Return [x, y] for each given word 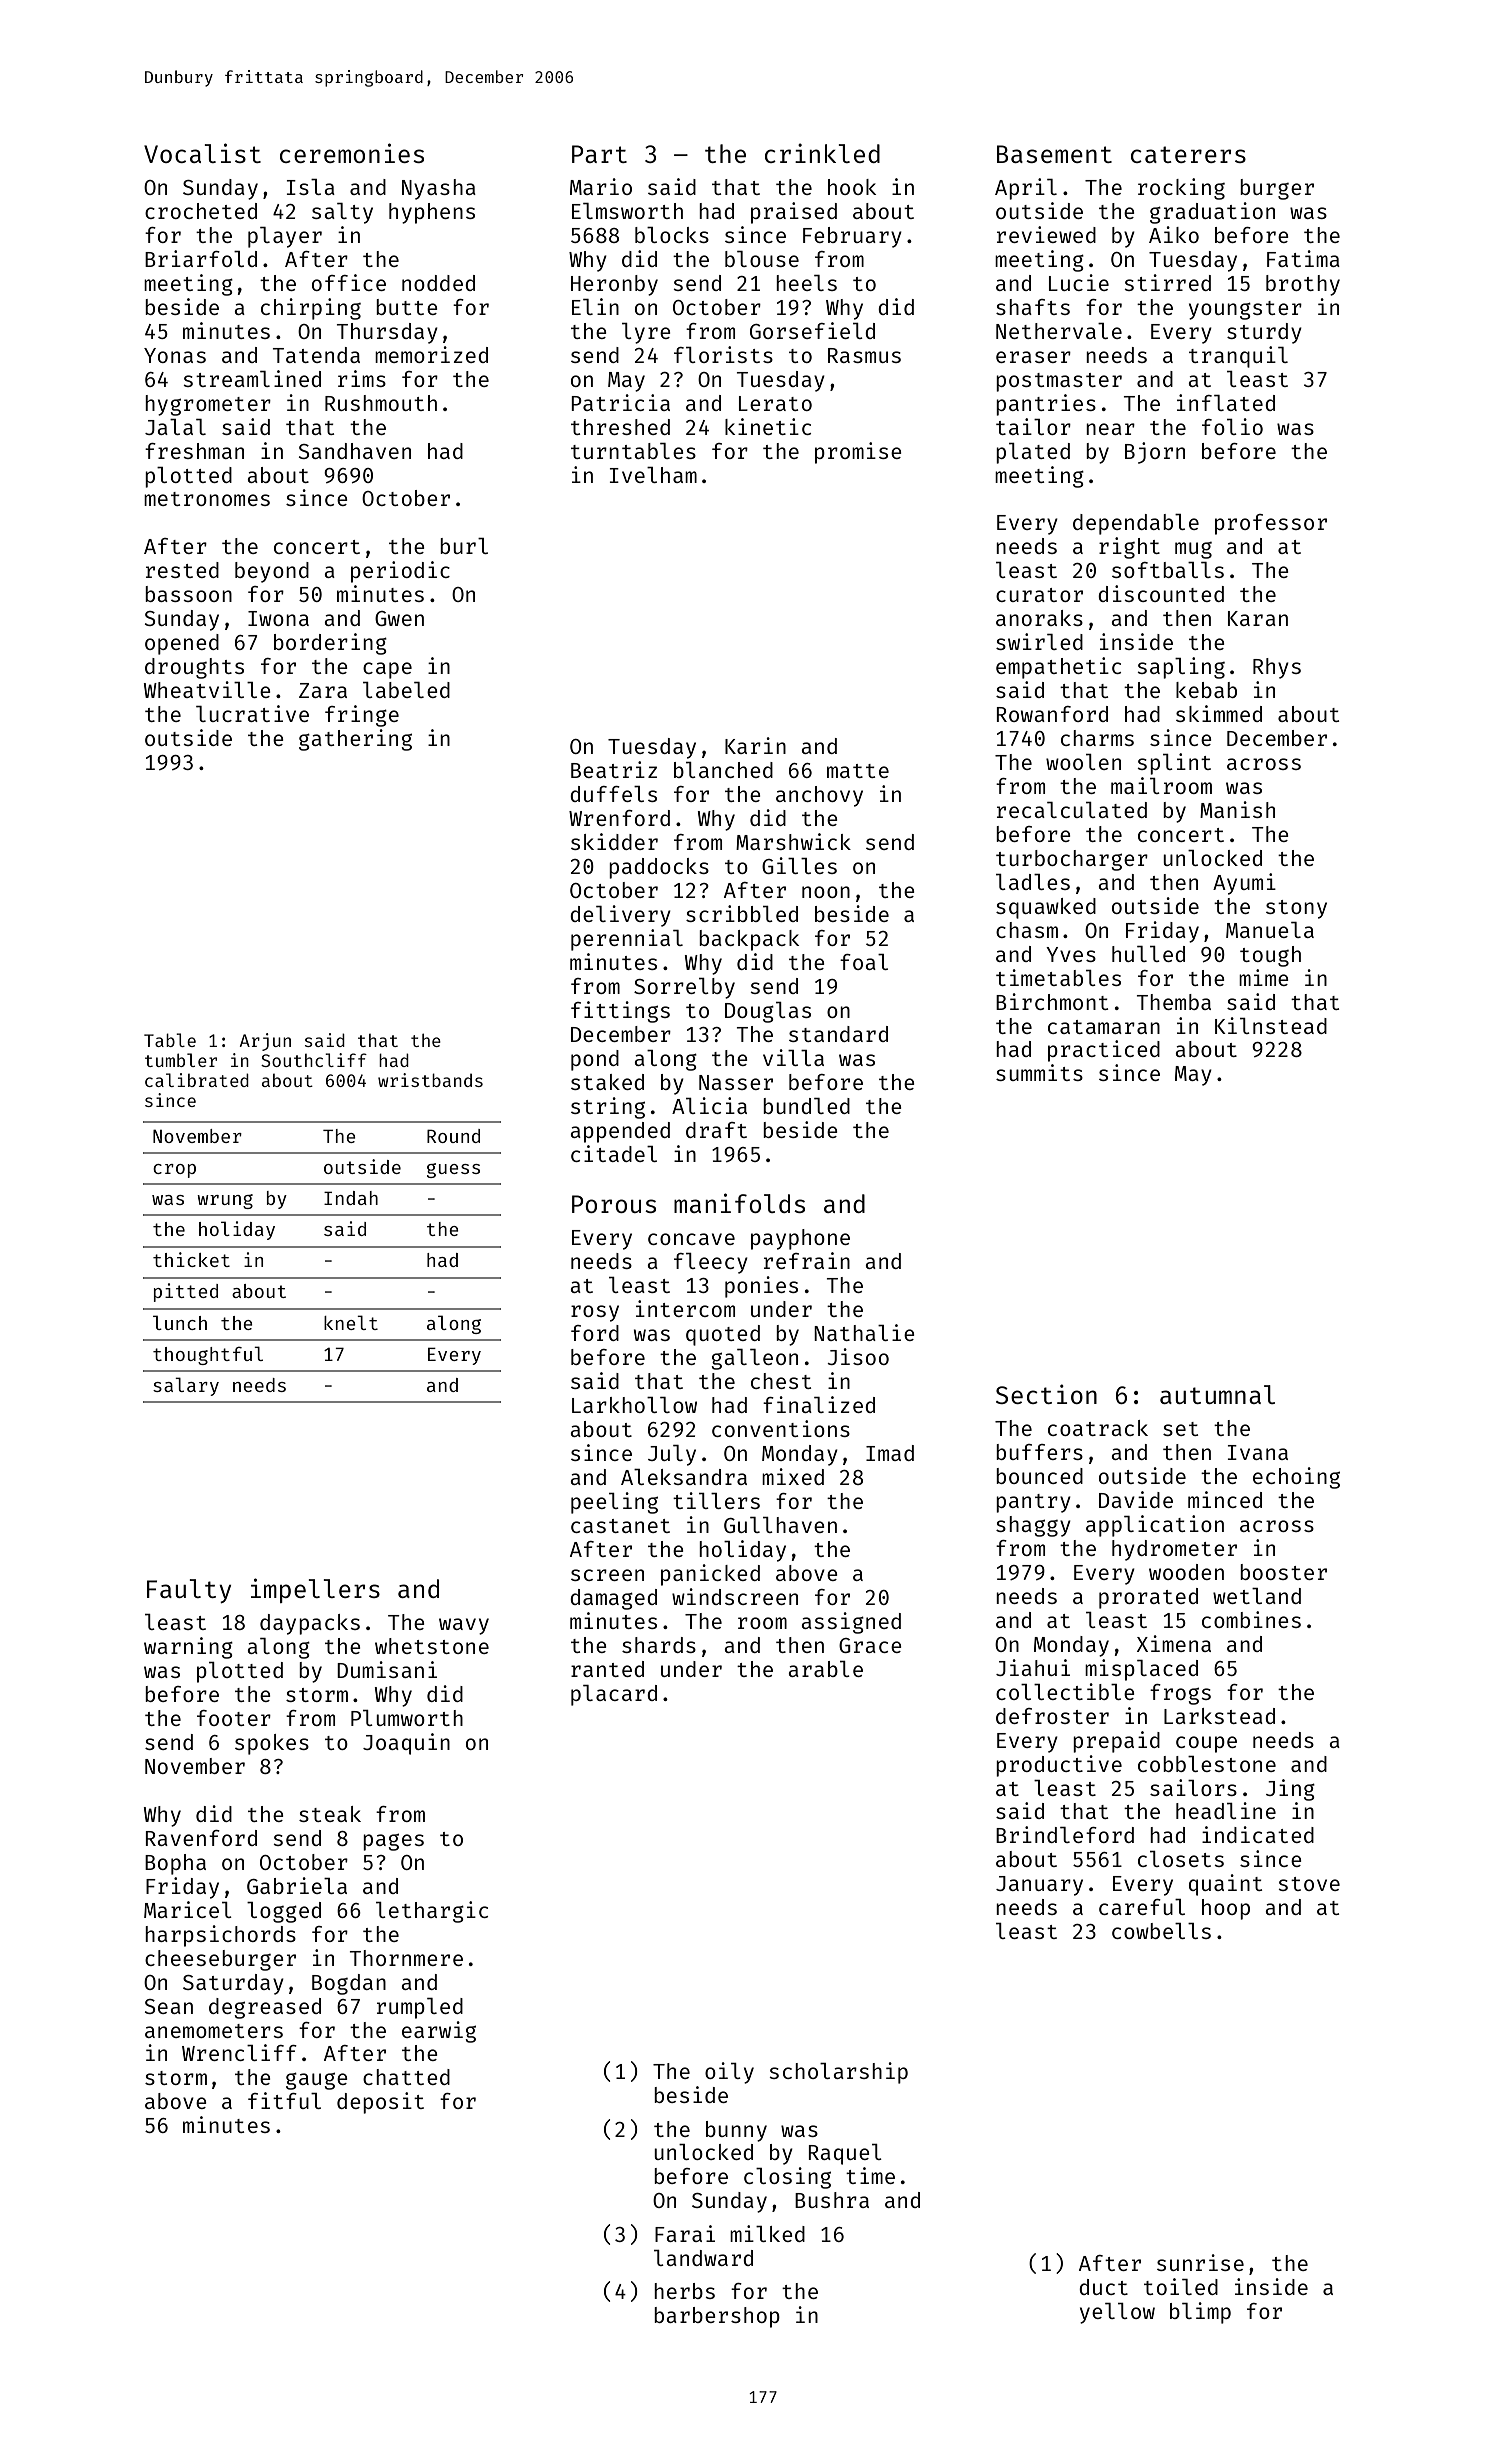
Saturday [233, 1984]
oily [729, 2073]
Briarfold [201, 258]
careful [1142, 1907]
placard [614, 1695]
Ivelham [653, 475]
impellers [315, 1590]
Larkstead [1219, 1716]
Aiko [1174, 234]
